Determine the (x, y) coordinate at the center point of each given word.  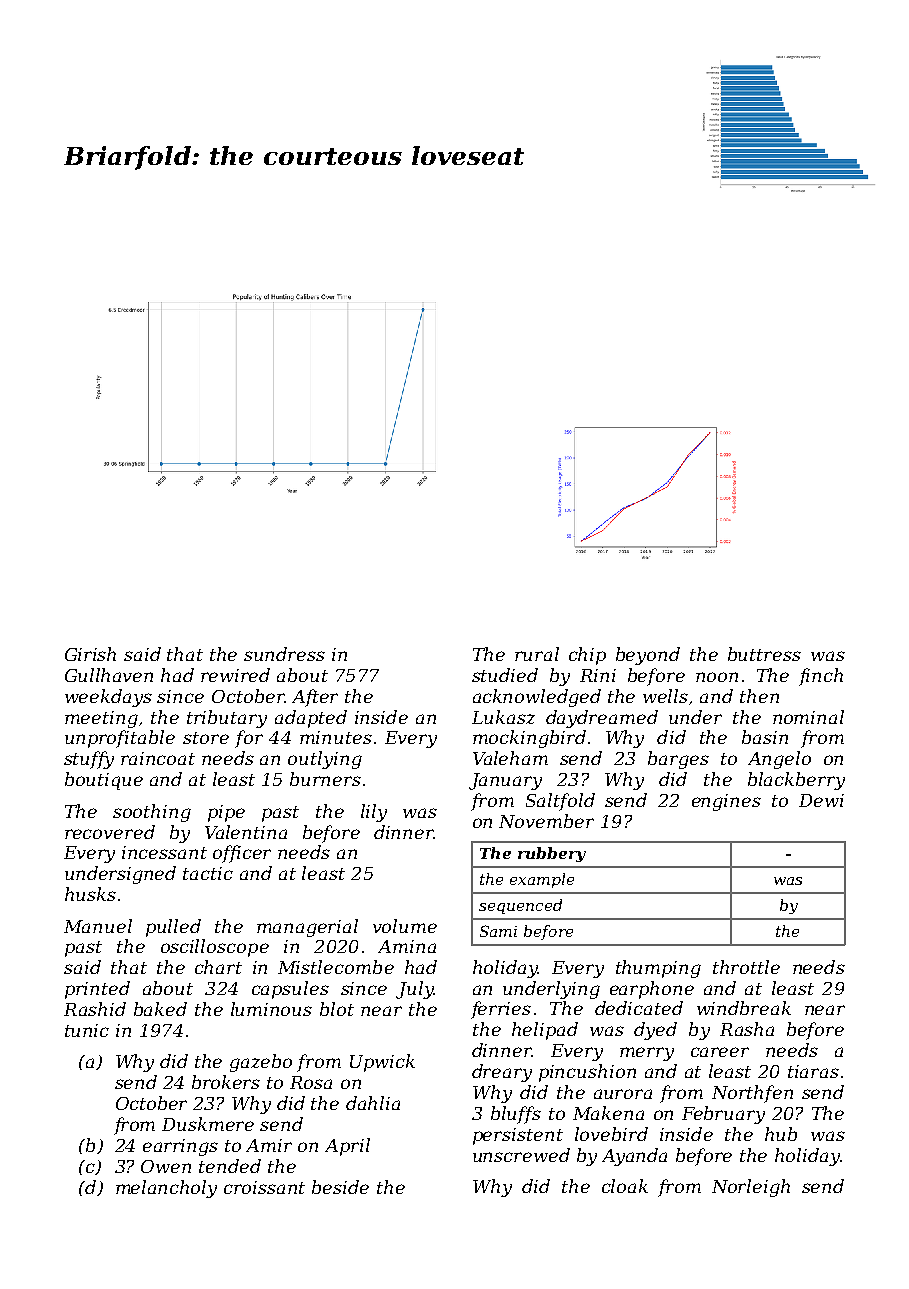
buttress (764, 654)
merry (647, 1054)
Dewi (821, 800)
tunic (87, 1030)
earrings (180, 1147)
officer (242, 854)
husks (90, 894)
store (206, 738)
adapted (311, 719)
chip (587, 656)
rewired (235, 675)
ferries (501, 1010)
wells (665, 696)
